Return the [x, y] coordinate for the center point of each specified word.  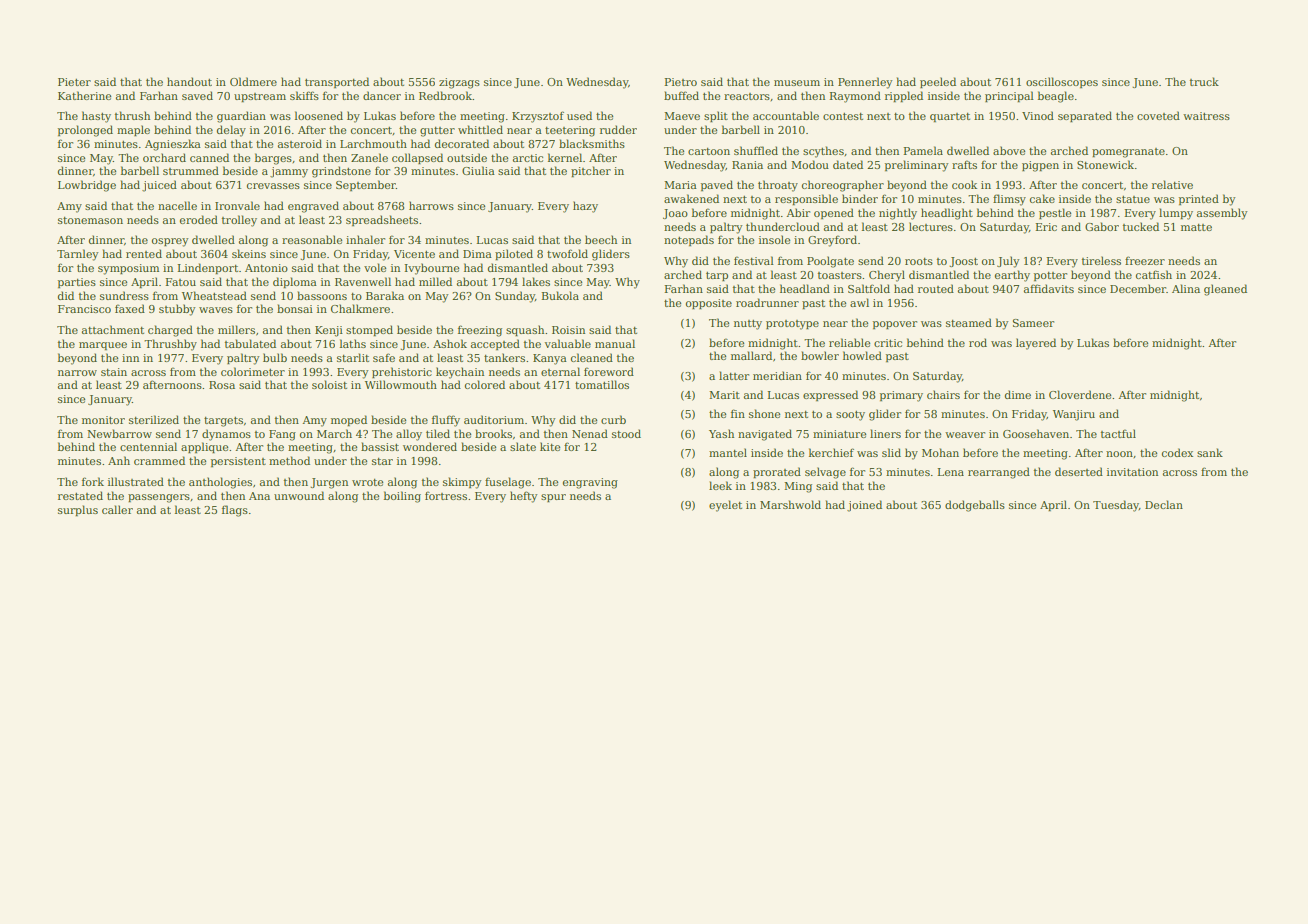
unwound [299, 495]
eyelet [725, 506]
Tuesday [1116, 506]
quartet [950, 117]
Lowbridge [87, 186]
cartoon [709, 151]
